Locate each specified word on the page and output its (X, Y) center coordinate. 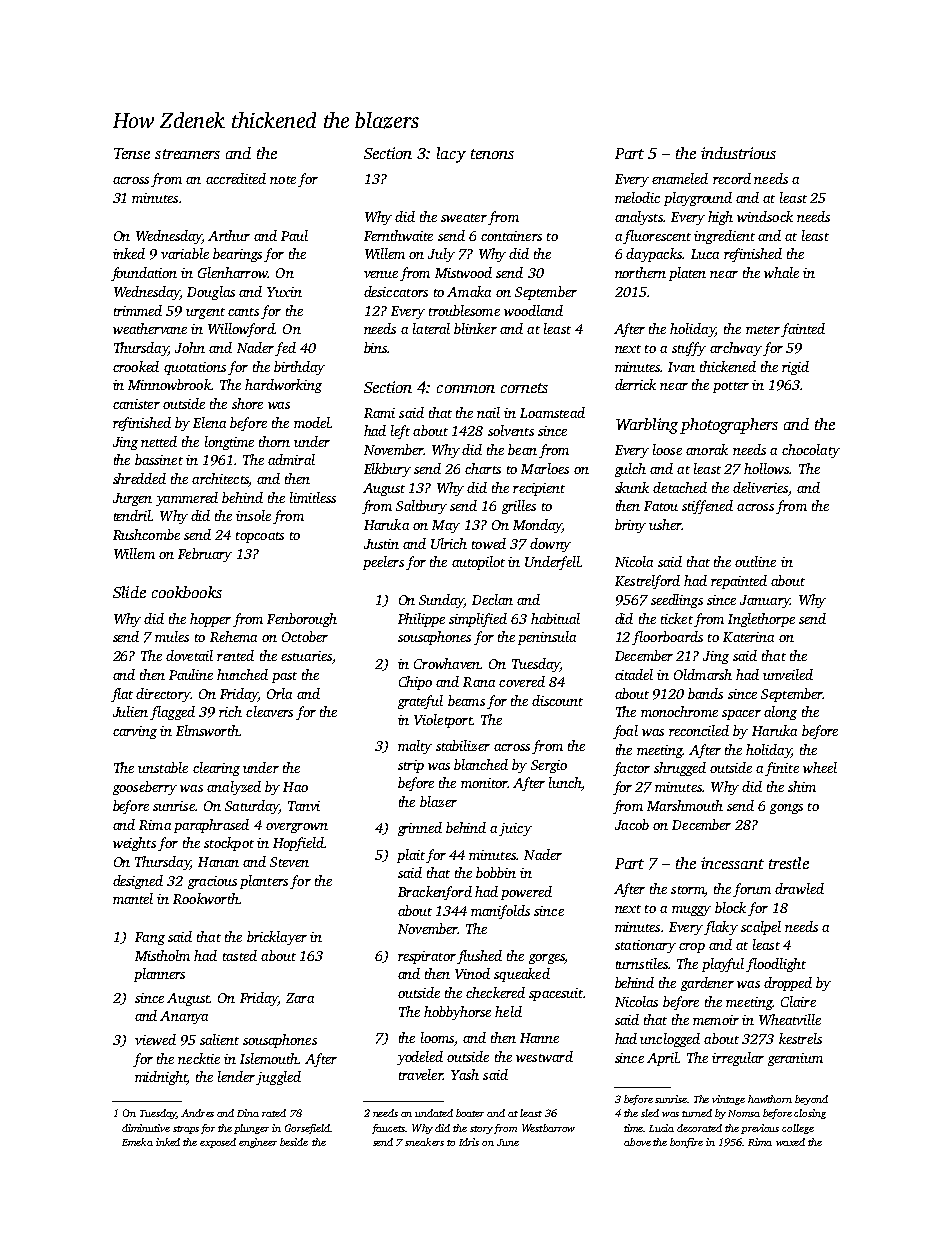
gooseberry (145, 788)
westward (544, 1056)
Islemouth (269, 1058)
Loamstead (552, 412)
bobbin (496, 872)
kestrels (800, 1038)
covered (522, 681)
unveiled (788, 674)
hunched (242, 674)
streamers (187, 154)
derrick (635, 384)
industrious (738, 153)
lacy (451, 155)
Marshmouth (685, 805)
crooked (136, 366)
